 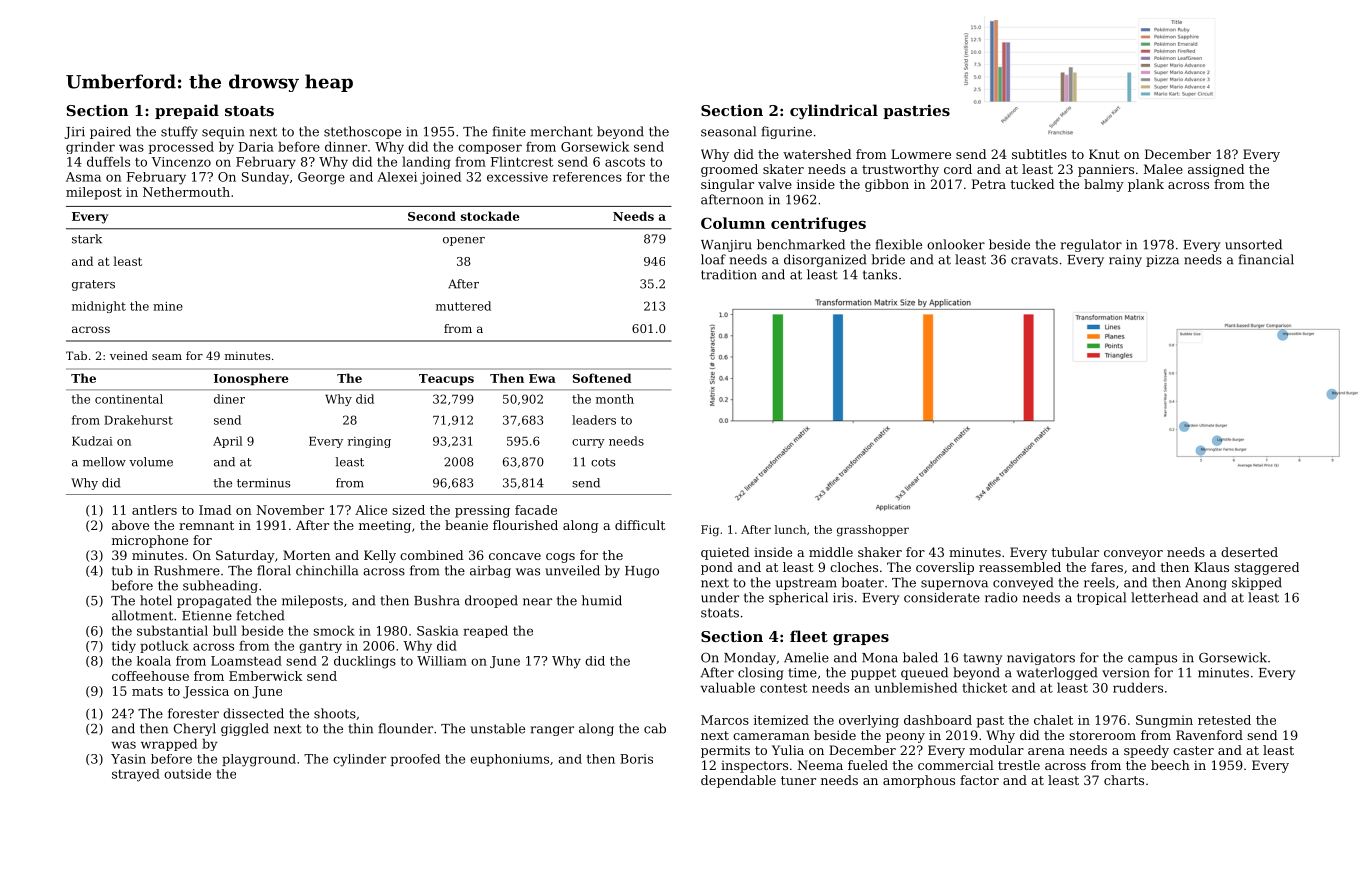 I want to click on valve, so click(x=775, y=184).
